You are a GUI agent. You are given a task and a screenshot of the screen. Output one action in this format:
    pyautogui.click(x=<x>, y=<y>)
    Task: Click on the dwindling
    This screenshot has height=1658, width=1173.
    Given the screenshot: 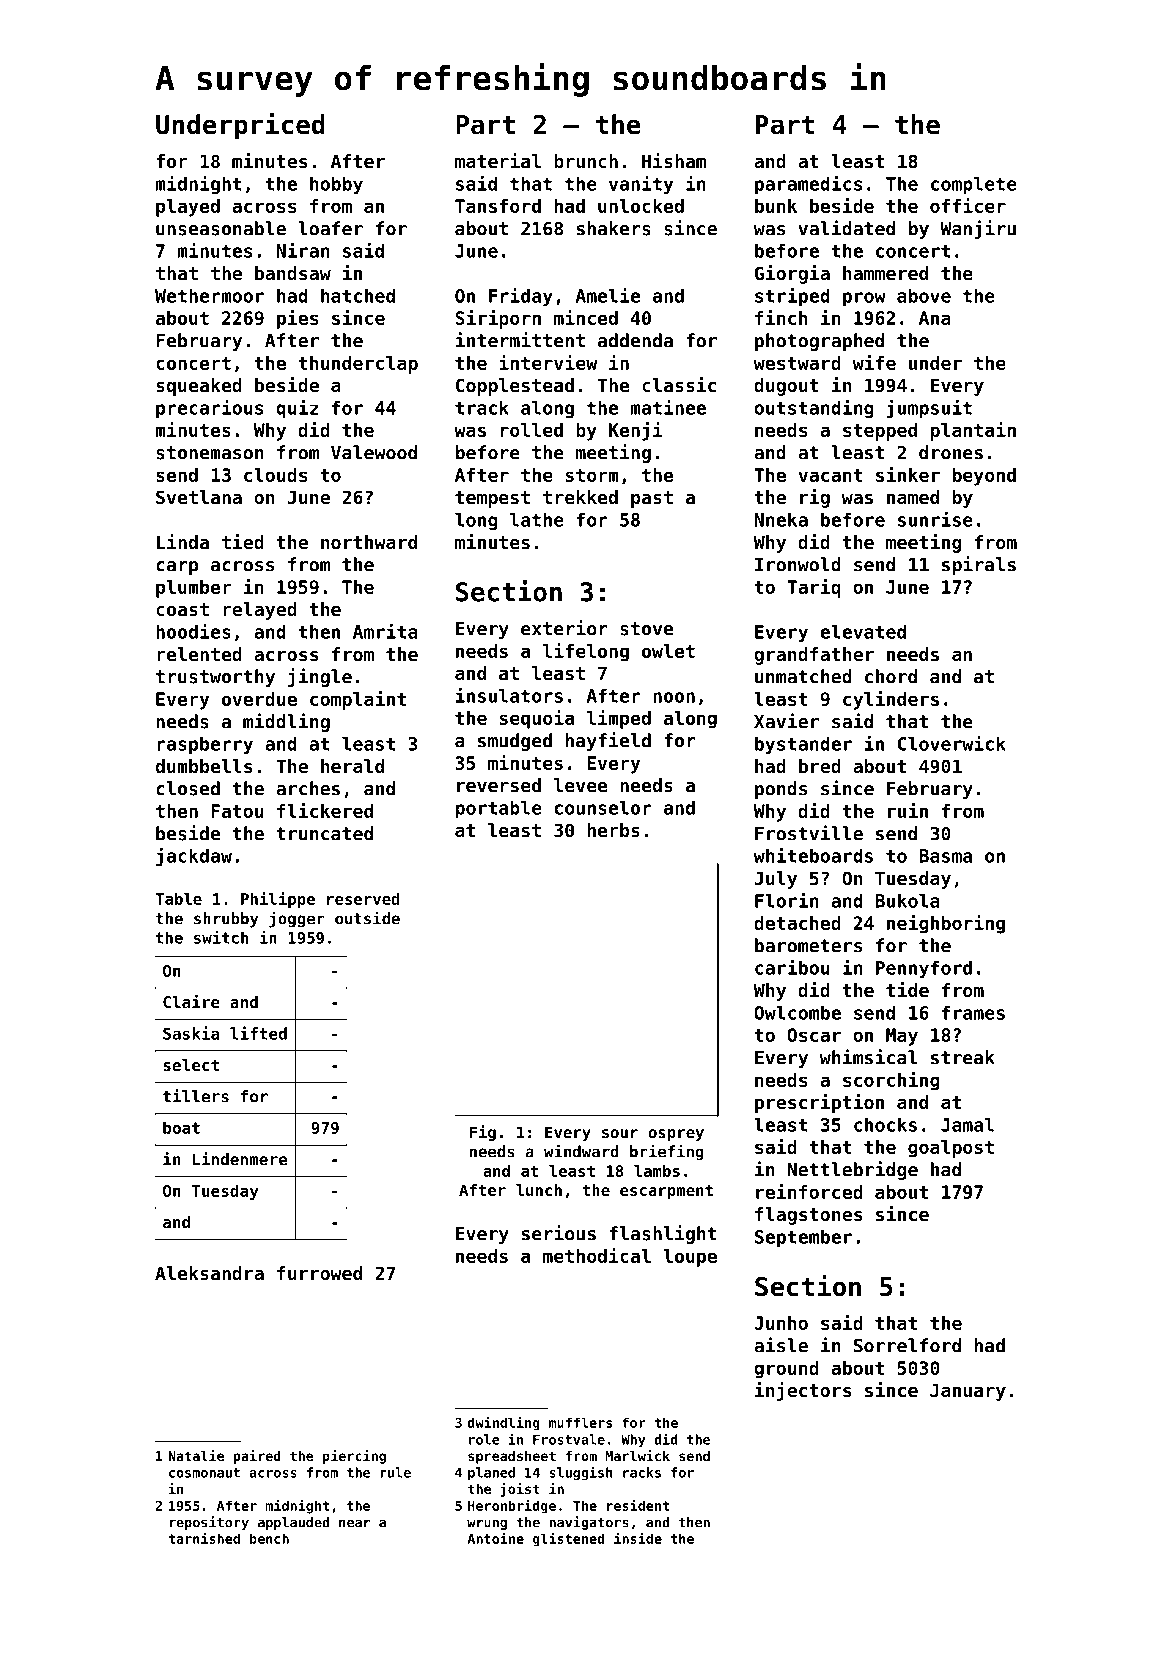 What is the action you would take?
    pyautogui.click(x=504, y=1424)
